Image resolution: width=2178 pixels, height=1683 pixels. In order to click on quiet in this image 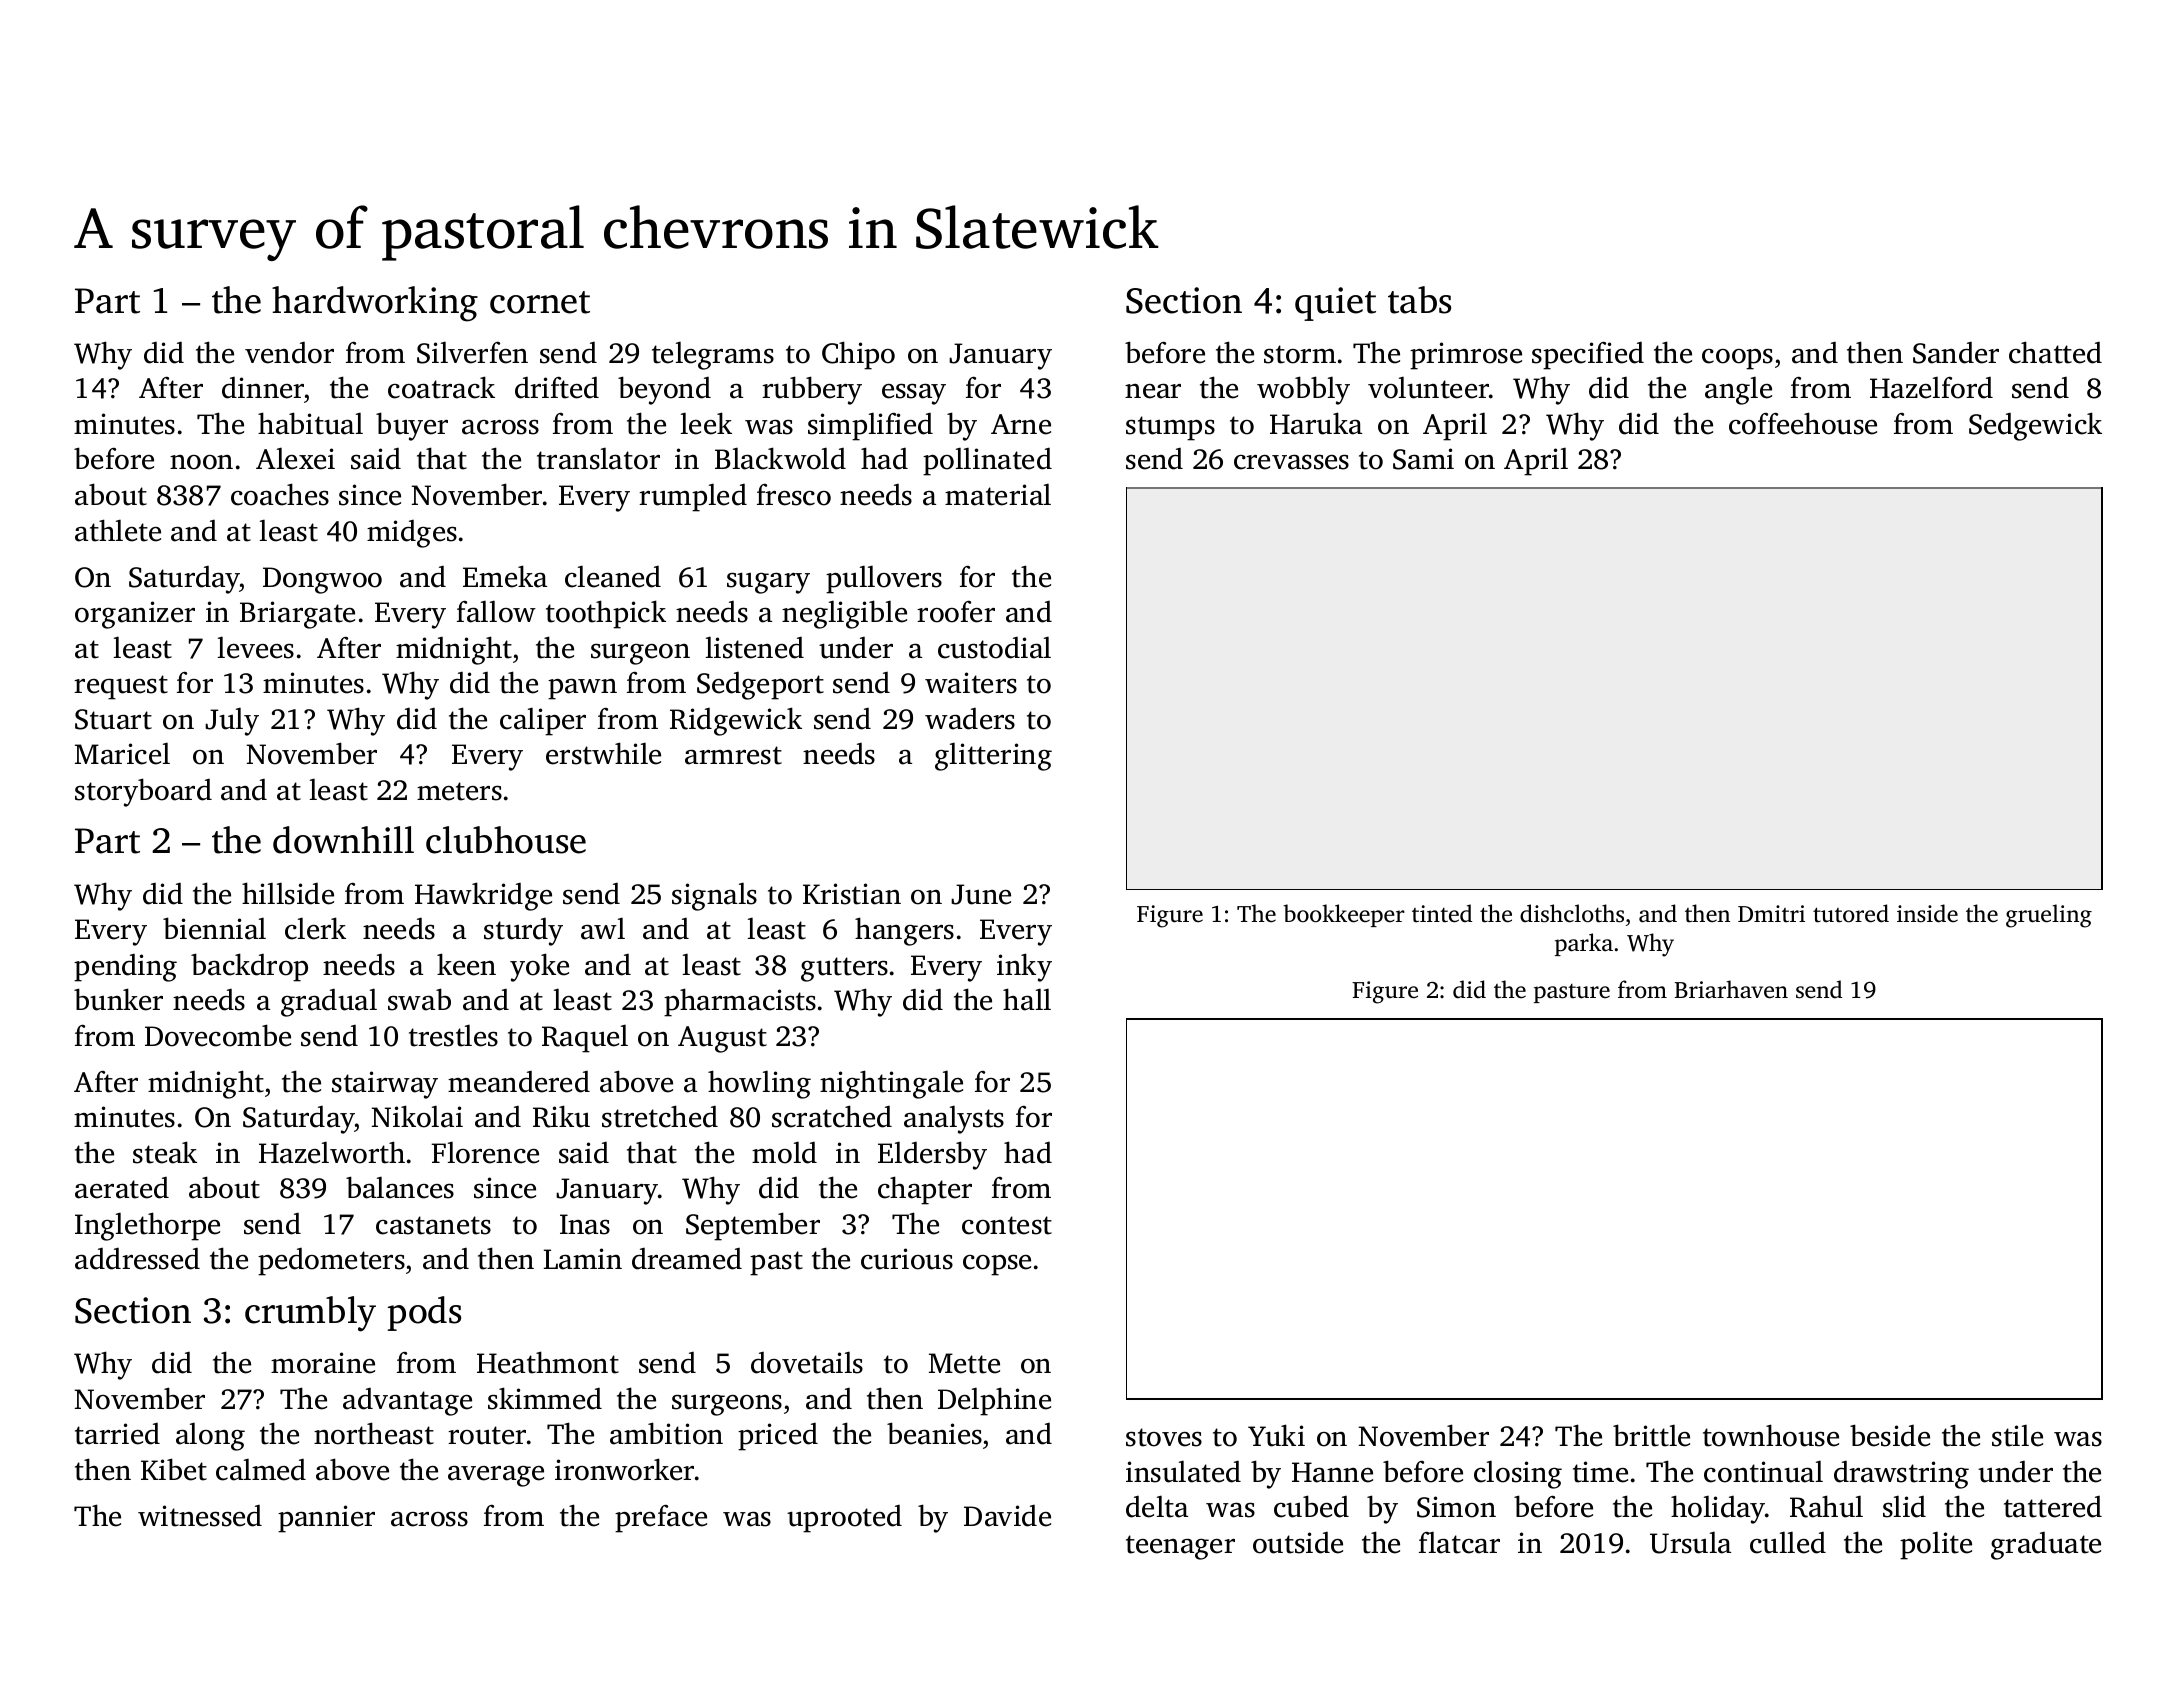, I will do `click(1335, 304)`.
